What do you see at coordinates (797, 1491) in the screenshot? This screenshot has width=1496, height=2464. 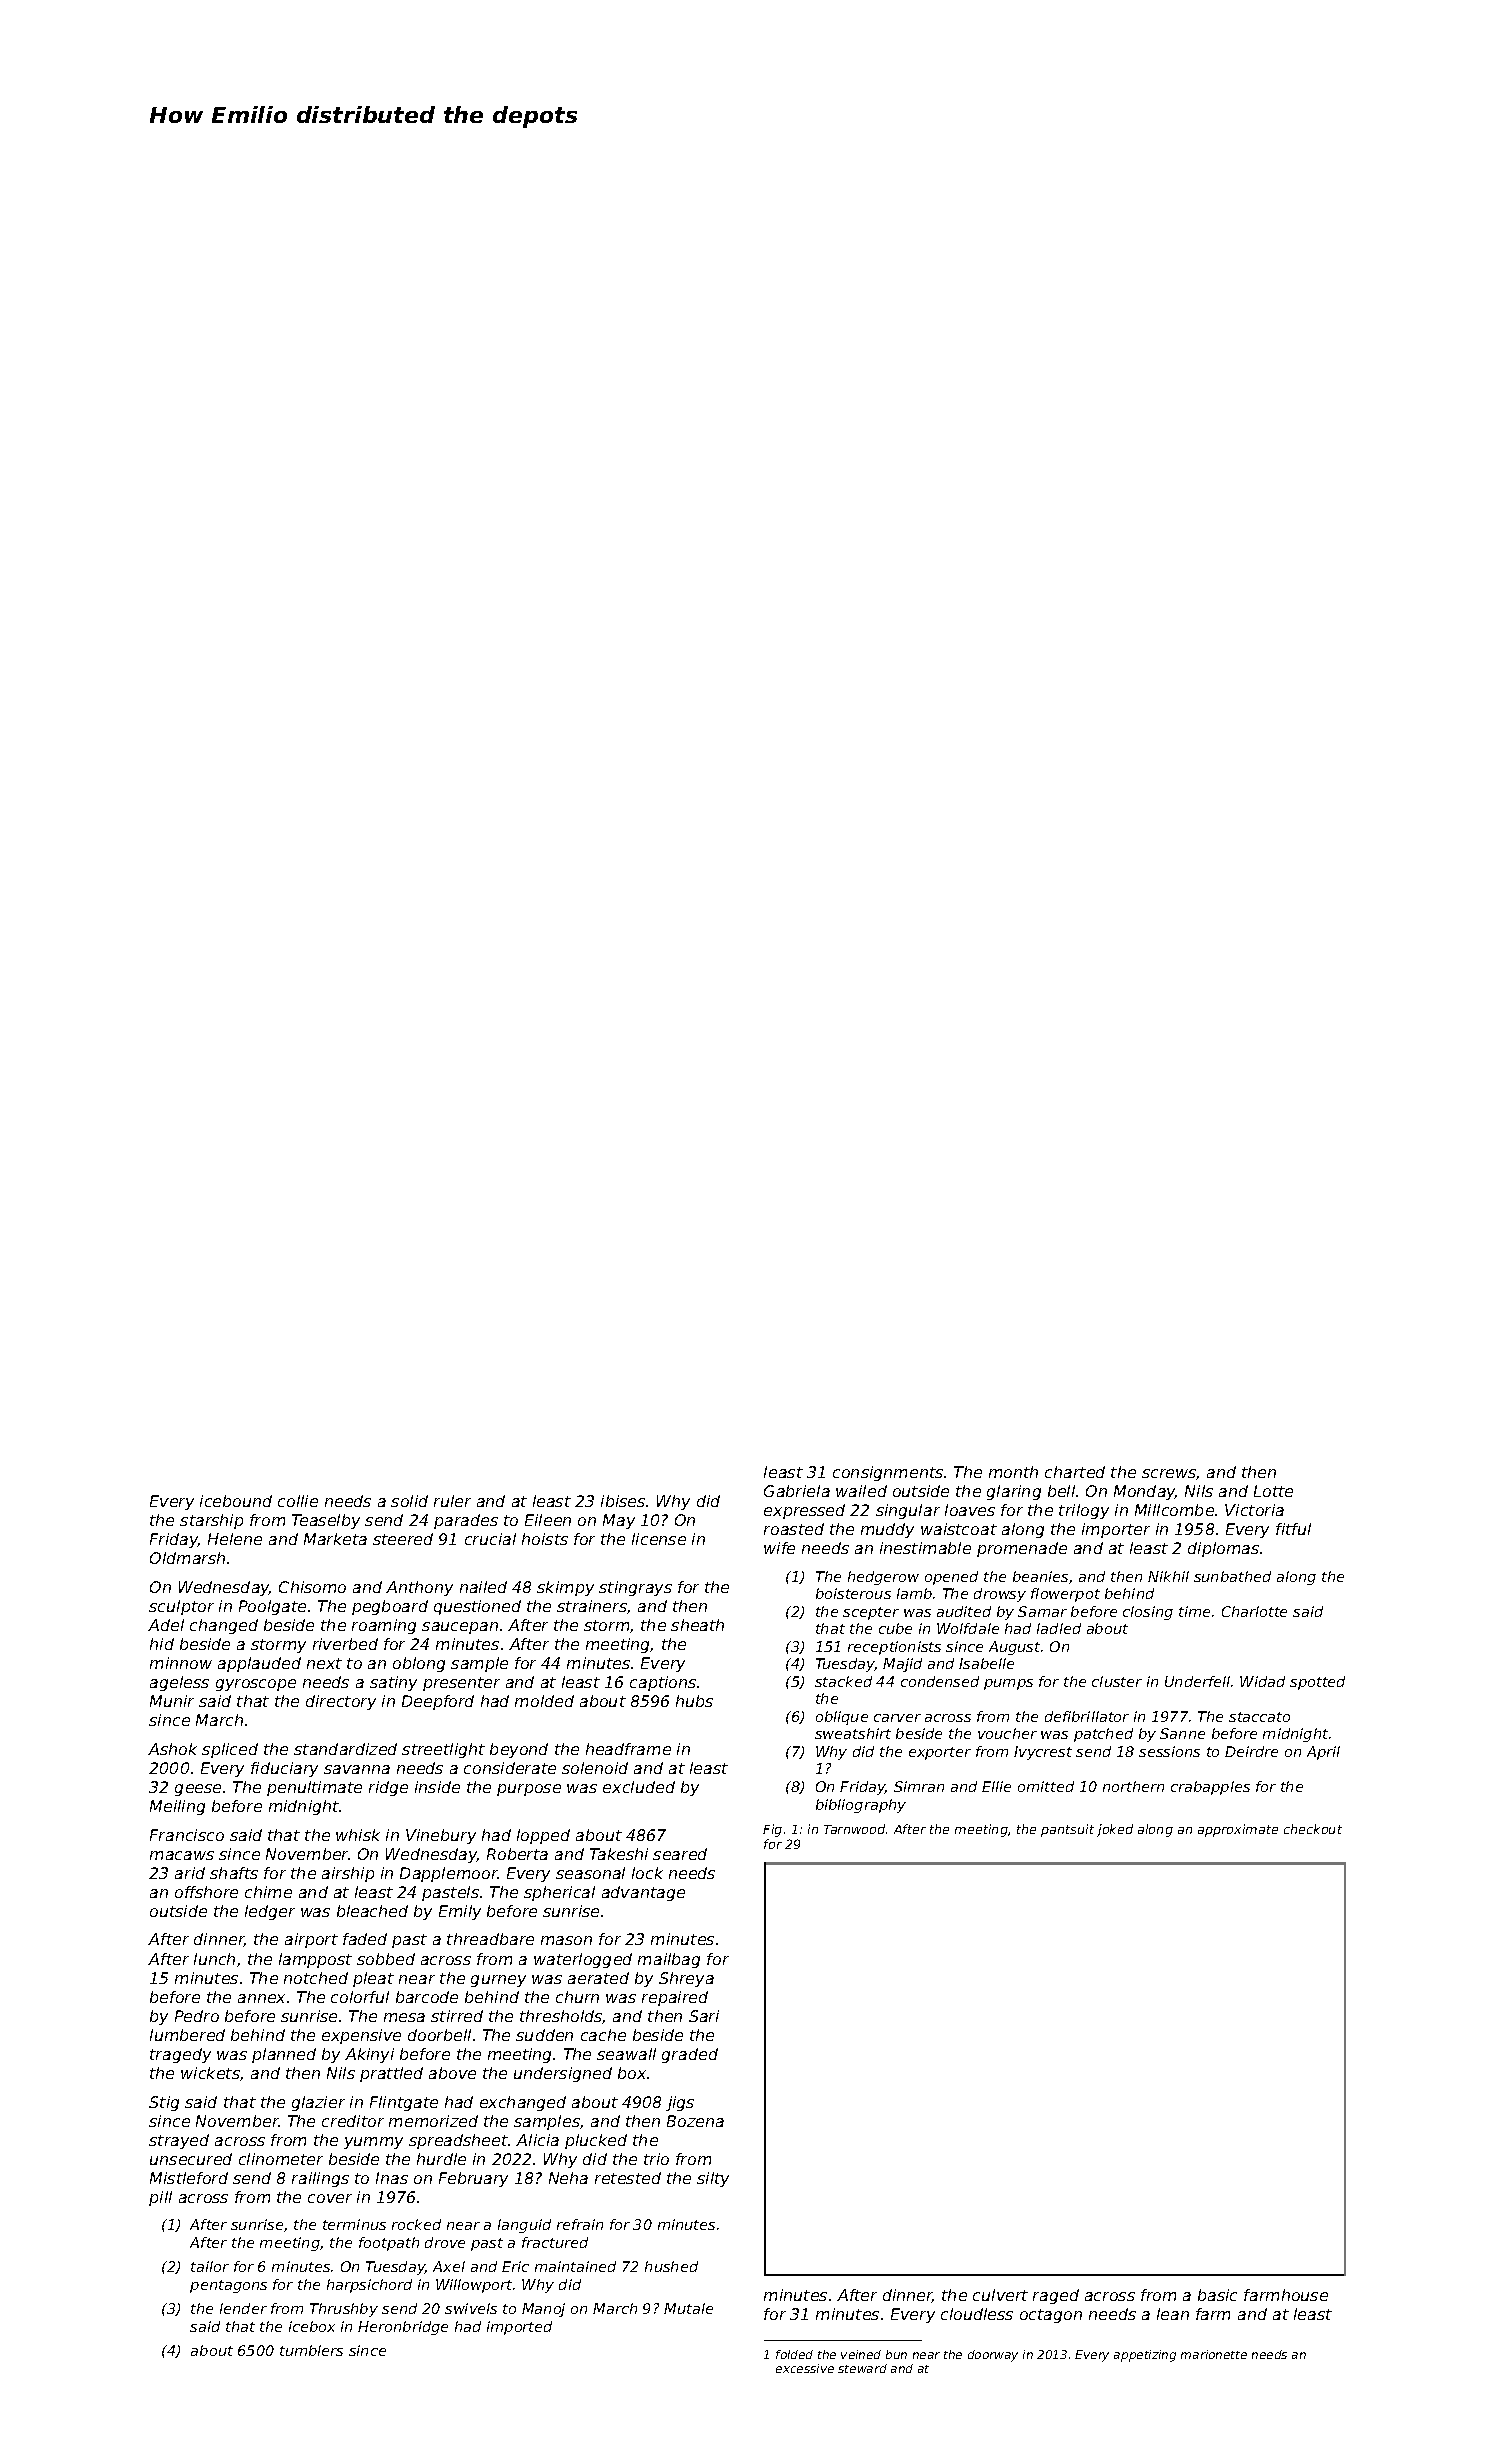 I see `Gabriela` at bounding box center [797, 1491].
